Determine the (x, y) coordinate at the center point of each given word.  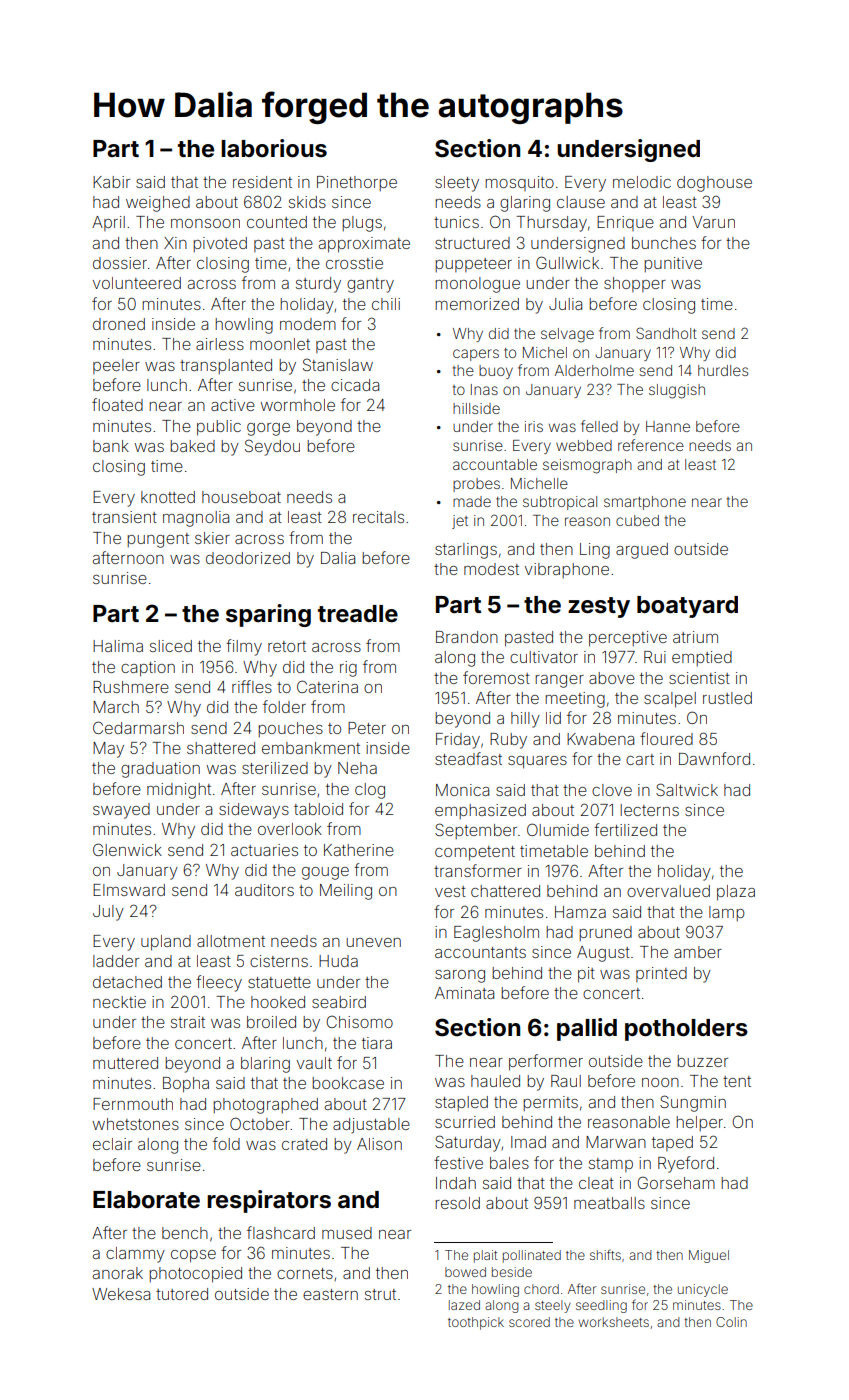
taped (672, 1143)
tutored (182, 1294)
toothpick (476, 1323)
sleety (457, 184)
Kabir (111, 182)
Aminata (464, 993)
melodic (642, 182)
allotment (231, 941)
